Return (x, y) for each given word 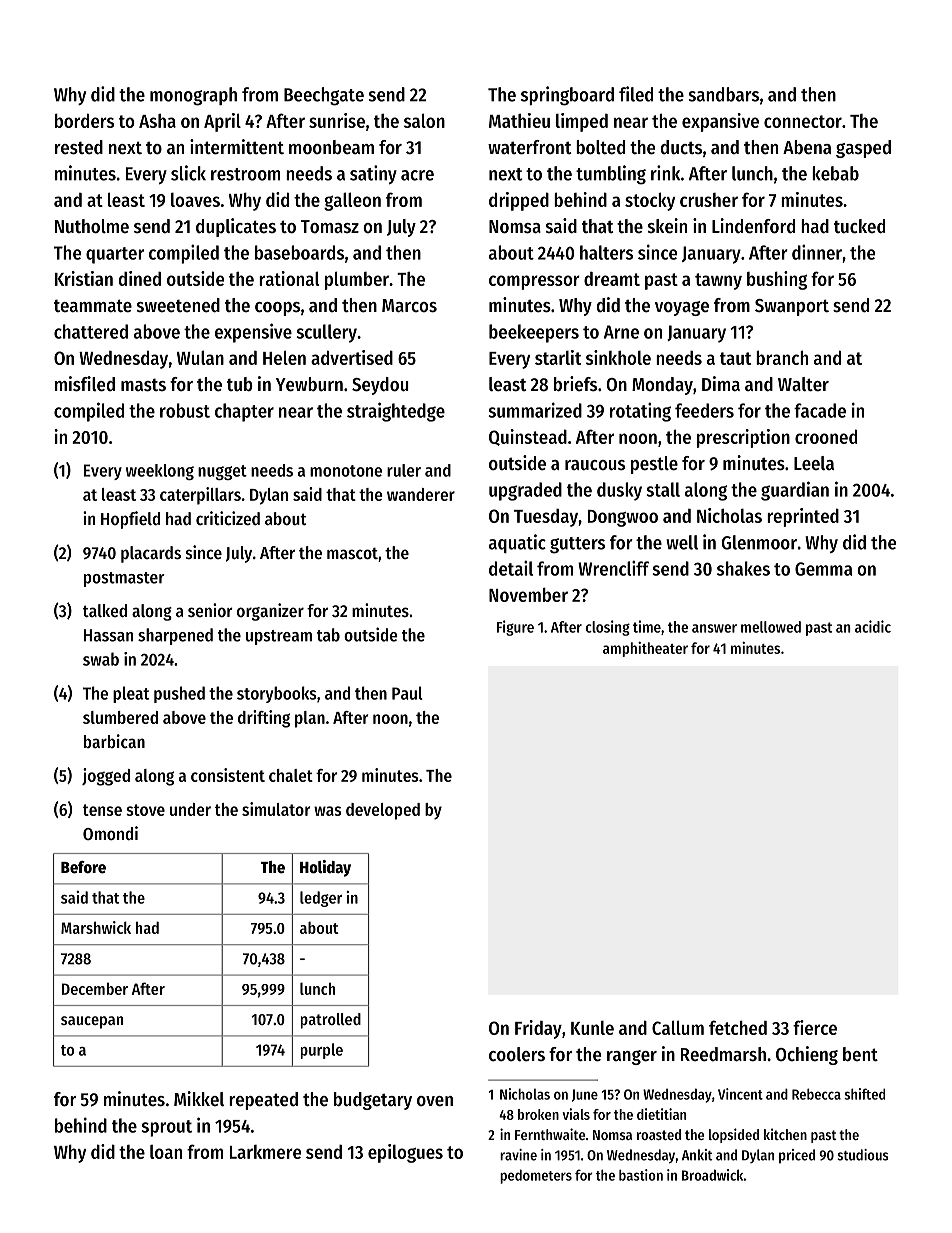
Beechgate (324, 96)
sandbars (724, 94)
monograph (193, 96)
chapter (244, 412)
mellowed (771, 627)
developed (383, 811)
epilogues (405, 1153)
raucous (595, 465)
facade (820, 410)
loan (166, 1152)
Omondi (110, 833)
